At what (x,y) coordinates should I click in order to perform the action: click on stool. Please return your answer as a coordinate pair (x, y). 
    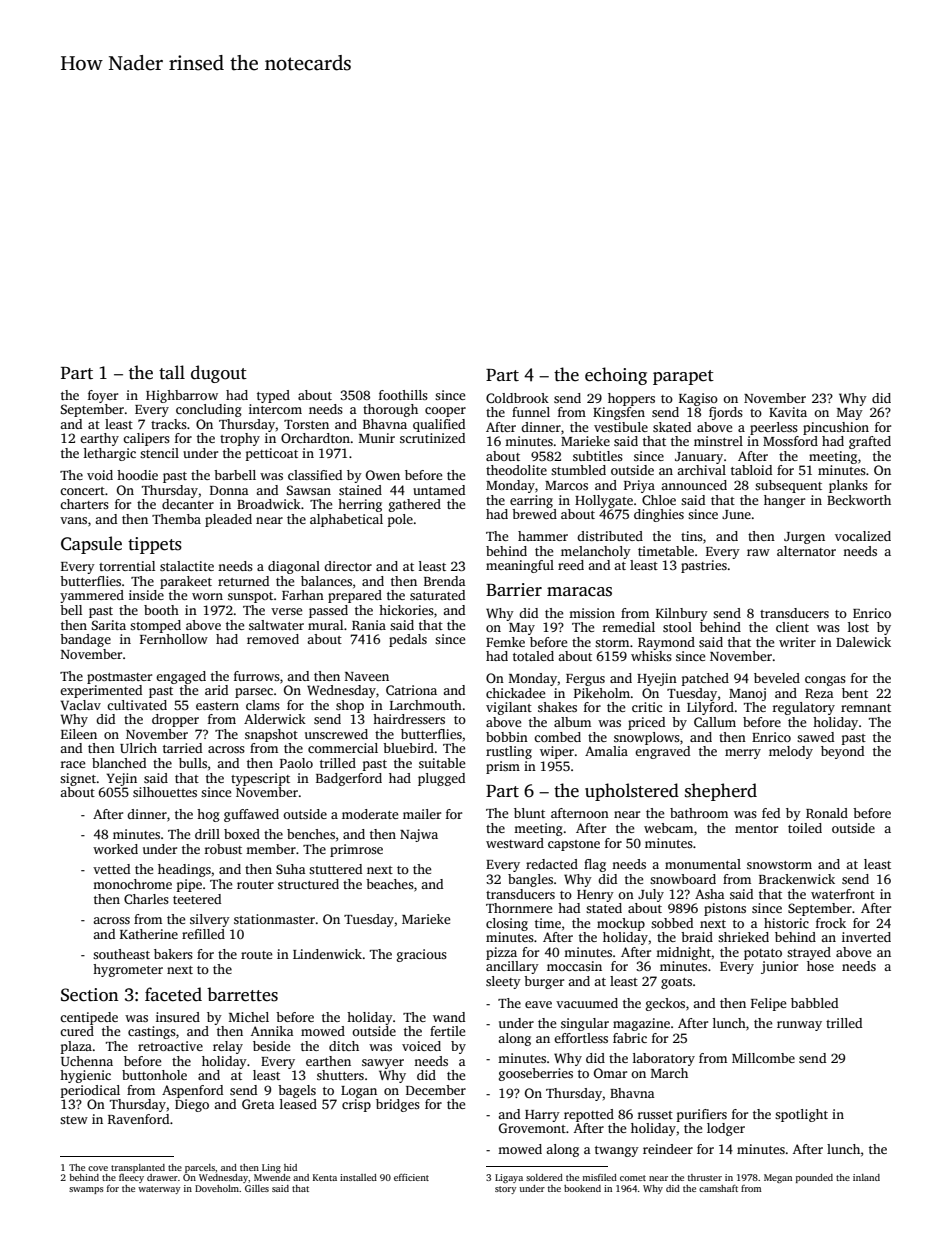
    Looking at the image, I should click on (677, 627).
